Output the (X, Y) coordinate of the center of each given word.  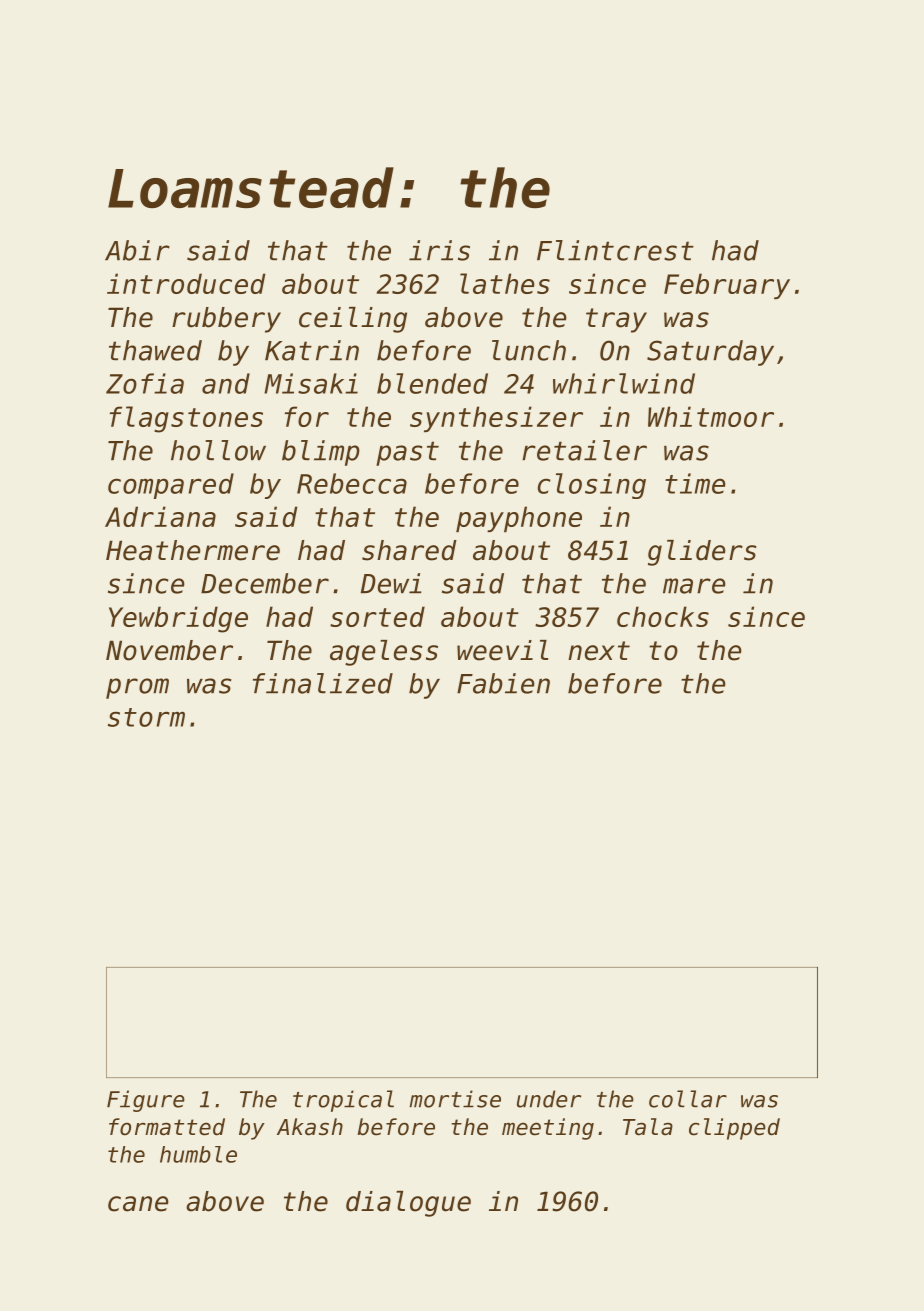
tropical (343, 1101)
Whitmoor (711, 416)
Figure (146, 1101)
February (727, 286)
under (549, 1099)
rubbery (226, 320)
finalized (323, 683)
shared (409, 550)
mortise (455, 1099)
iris (439, 250)
